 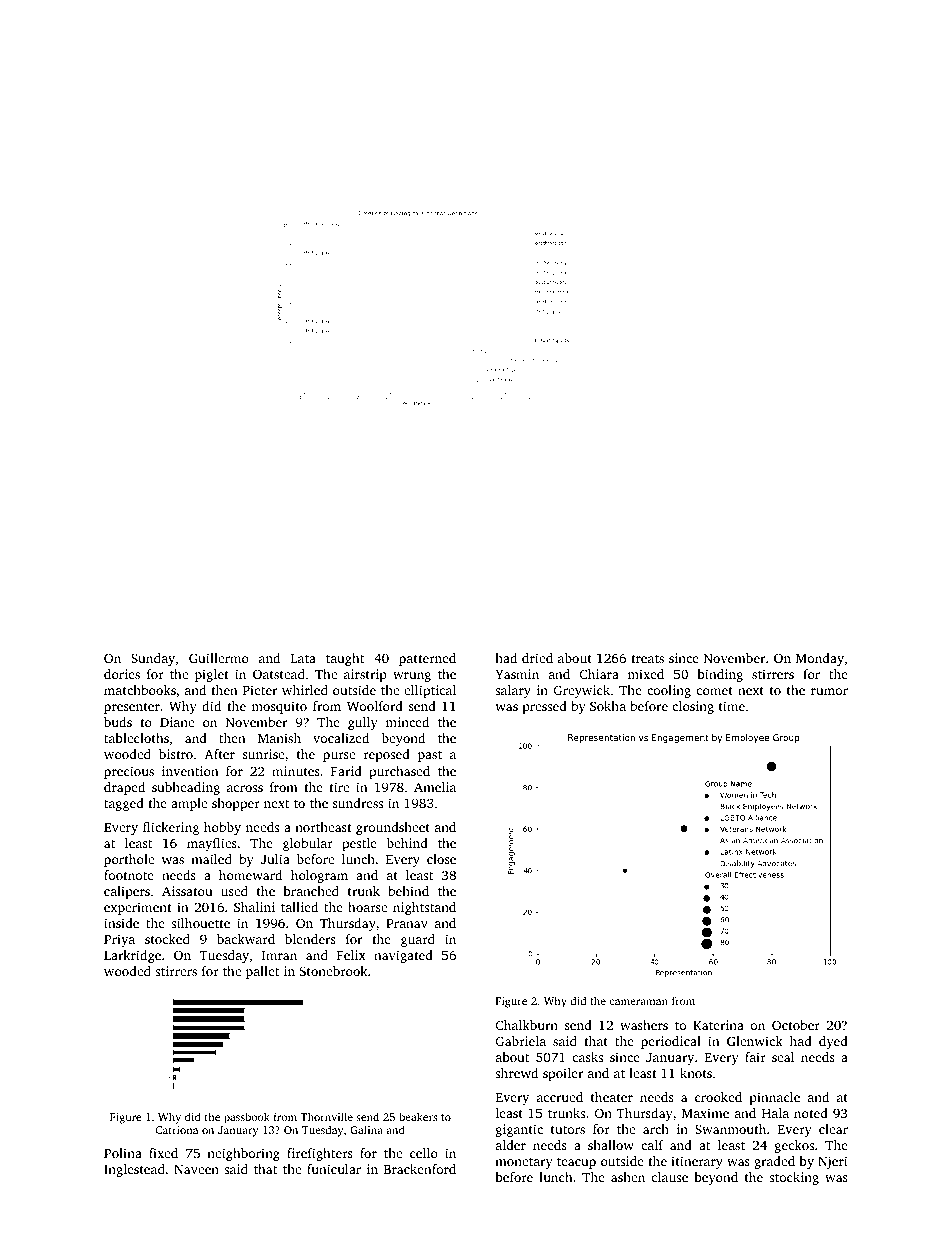 What do you see at coordinates (833, 1129) in the image?
I see `clear` at bounding box center [833, 1129].
